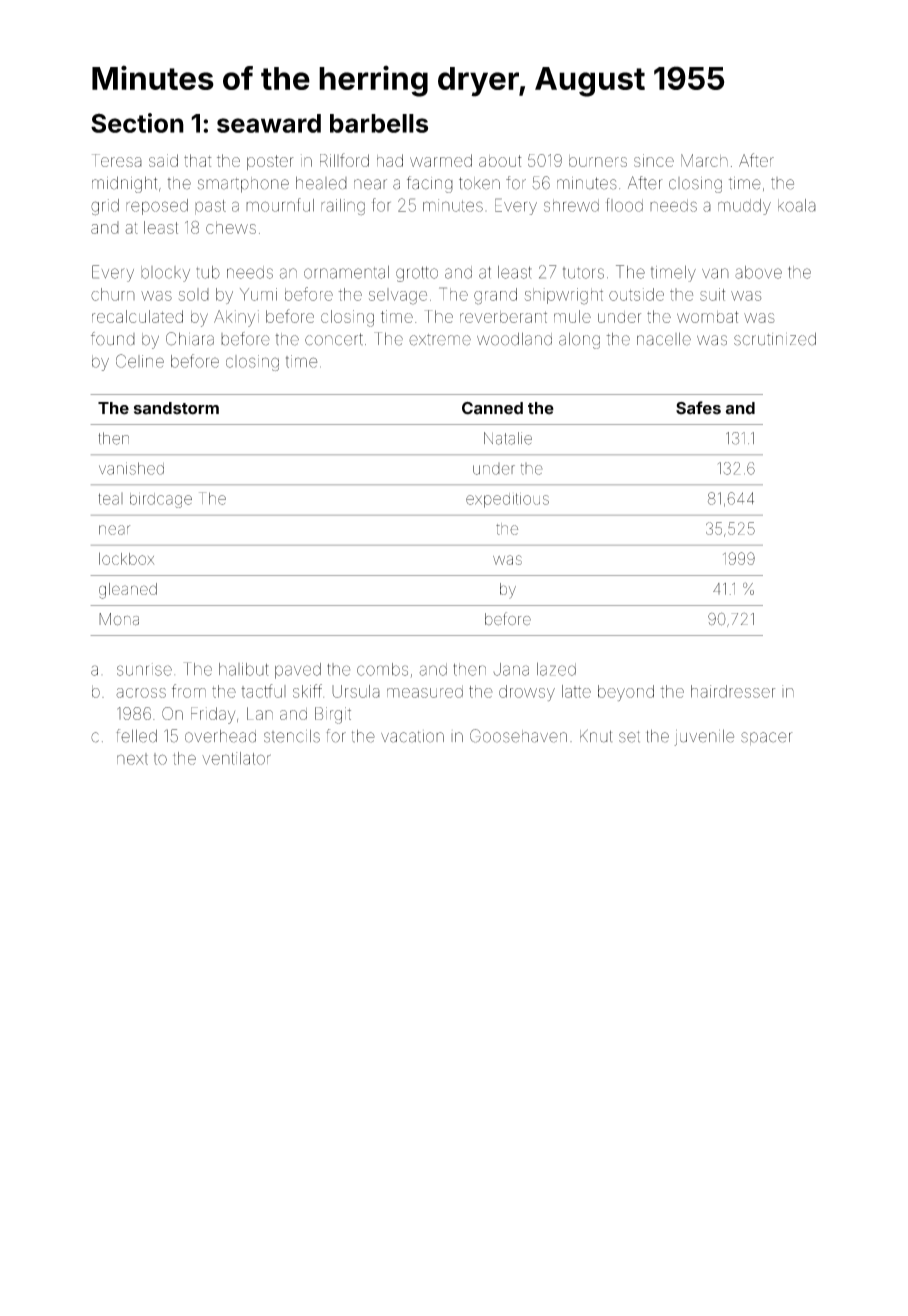 Image resolution: width=908 pixels, height=1316 pixels. I want to click on ventilator, so click(236, 758).
